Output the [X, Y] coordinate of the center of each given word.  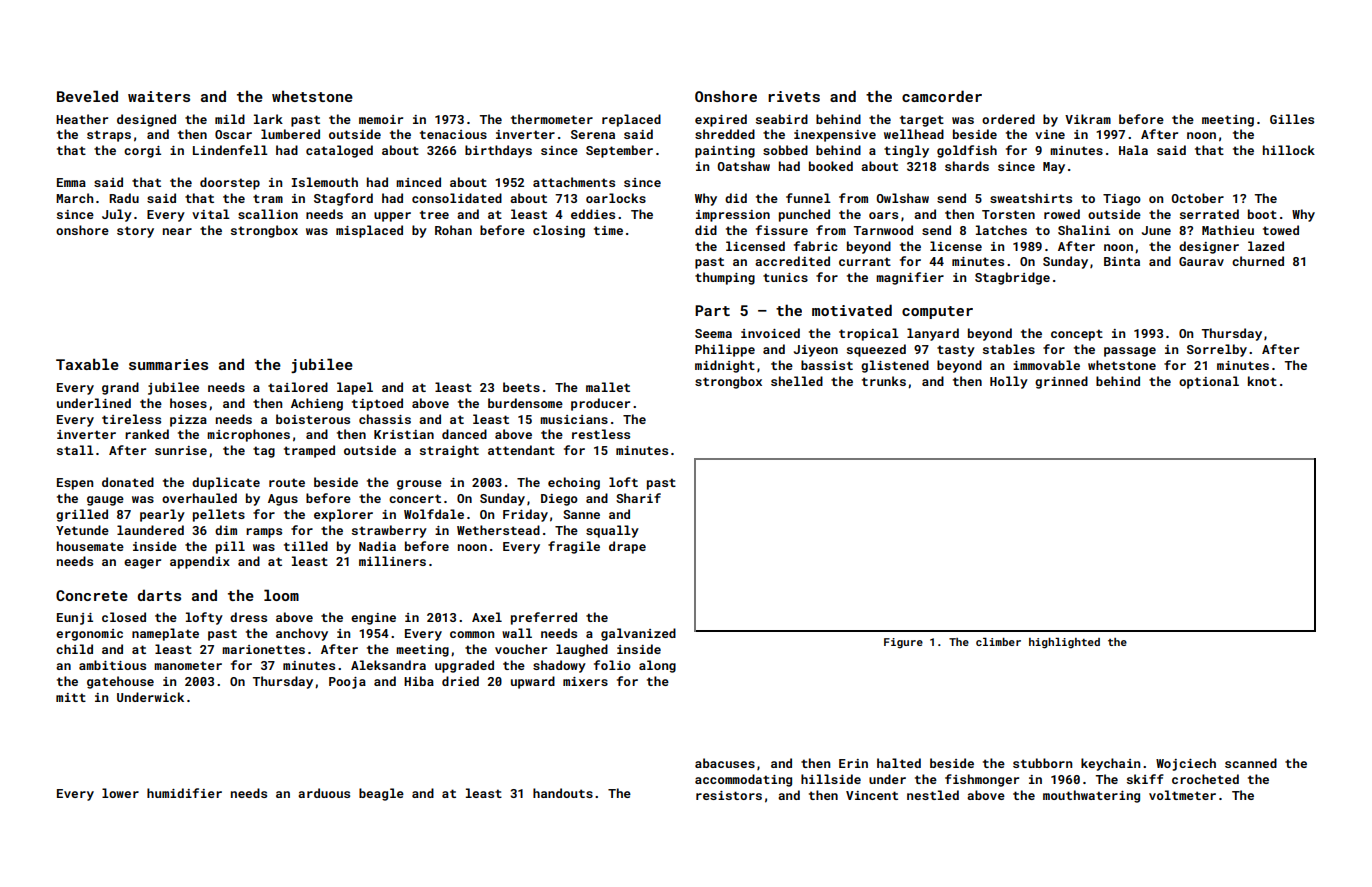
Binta [1122, 261]
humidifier [184, 793]
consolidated [457, 198]
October [1197, 198]
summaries [168, 364]
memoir [381, 119]
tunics [785, 277]
